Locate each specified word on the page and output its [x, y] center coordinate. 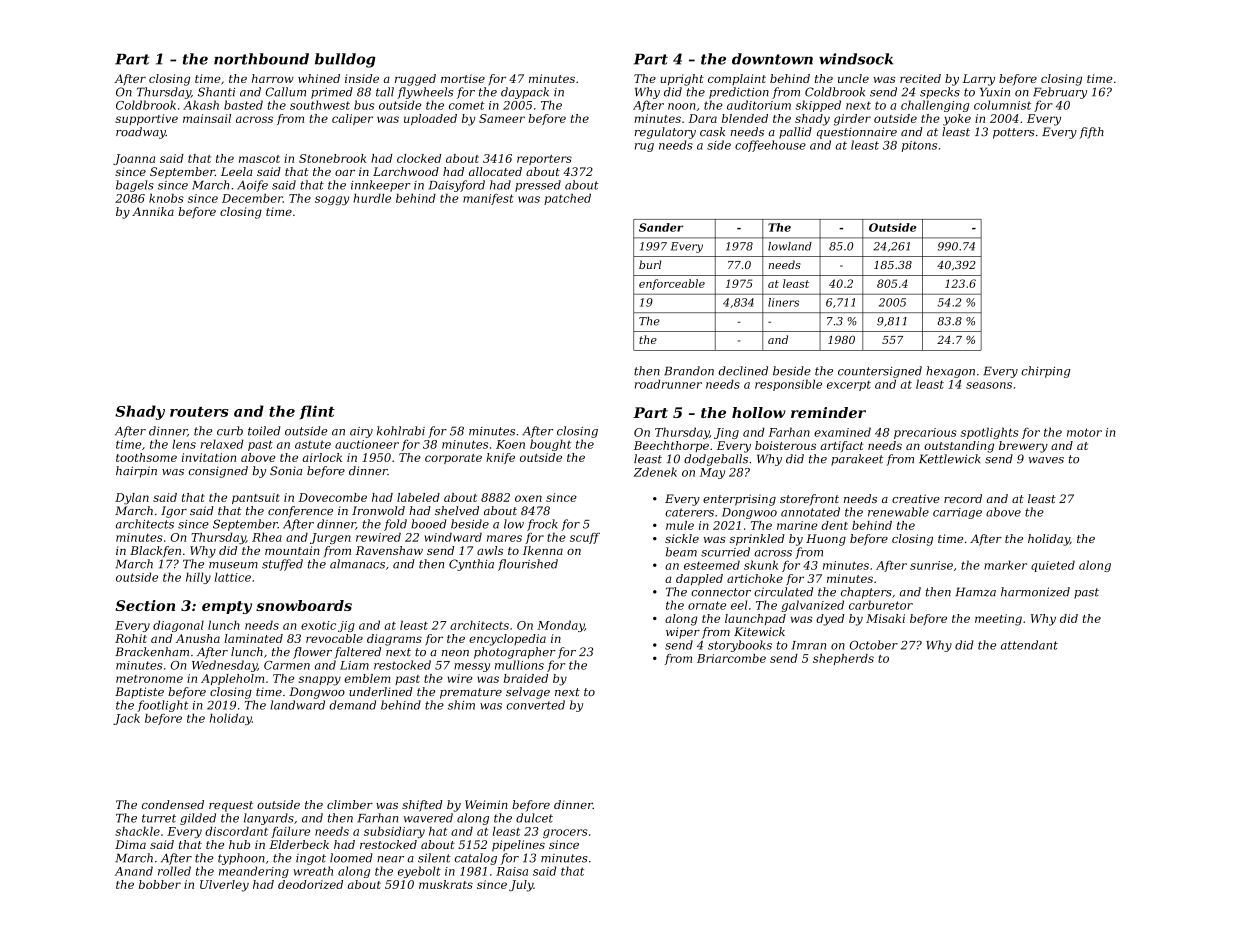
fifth [1091, 133]
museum [233, 565]
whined [319, 78]
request [231, 806]
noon [682, 106]
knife [500, 458]
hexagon [950, 372]
